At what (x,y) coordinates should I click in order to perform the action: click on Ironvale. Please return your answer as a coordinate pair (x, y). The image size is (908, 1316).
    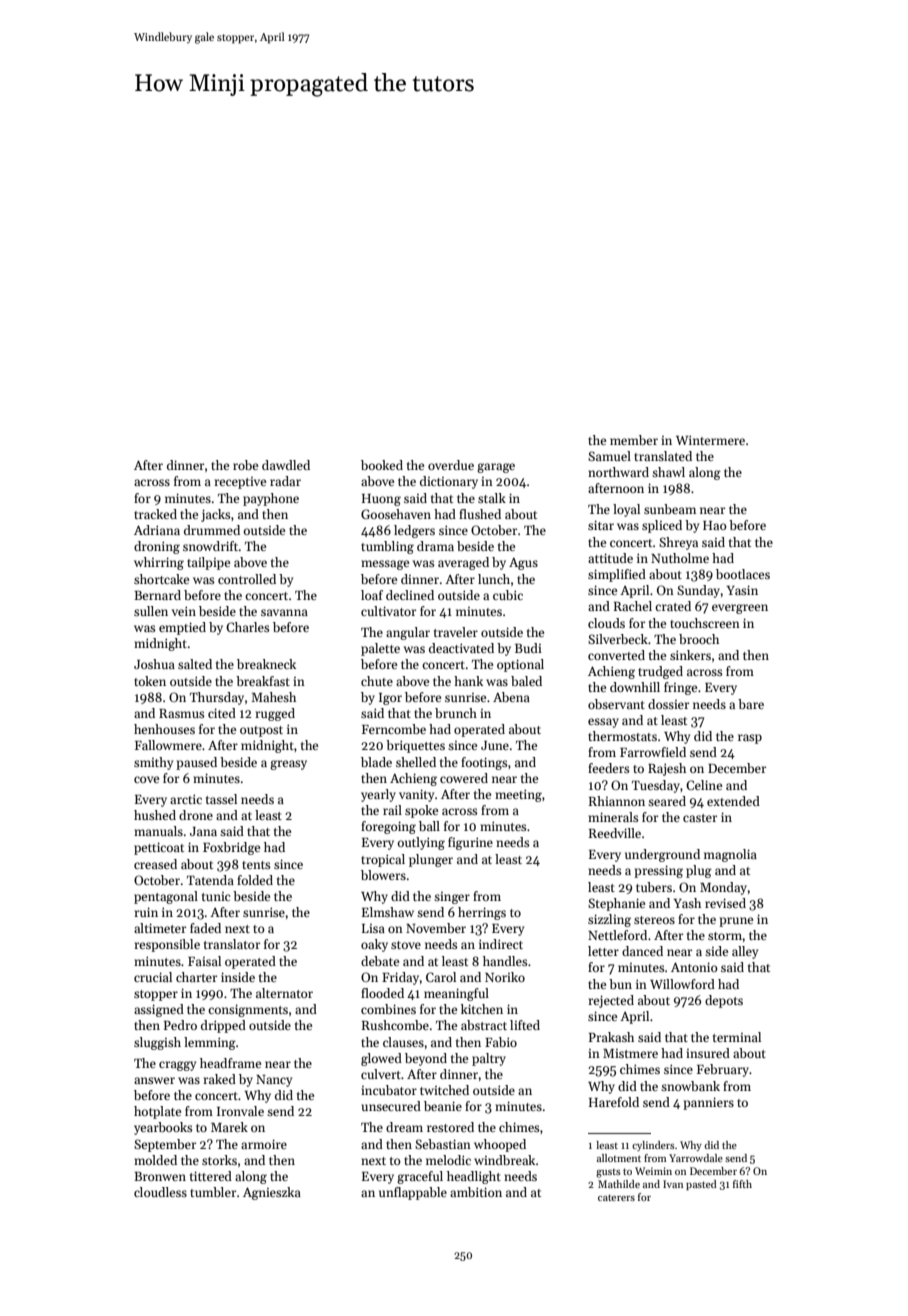
    Looking at the image, I should click on (240, 1111).
